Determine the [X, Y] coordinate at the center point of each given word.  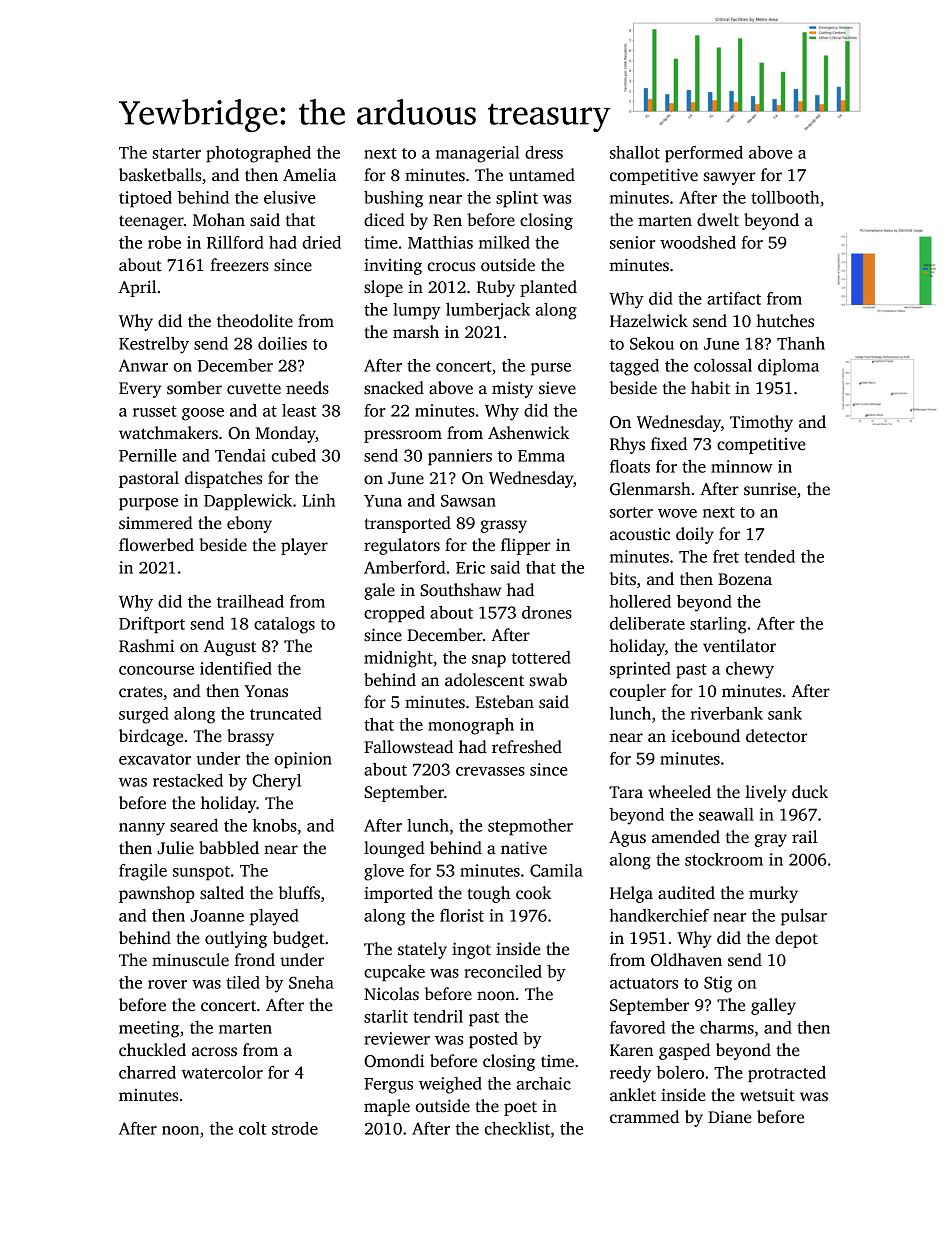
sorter [631, 512]
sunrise [770, 489]
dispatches [223, 479]
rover [167, 984]
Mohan [219, 220]
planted [548, 288]
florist [462, 915]
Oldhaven [686, 960]
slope [383, 288]
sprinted [640, 670]
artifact [734, 298]
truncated [286, 713]
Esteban [504, 702]
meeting [149, 1029]
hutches [785, 321]
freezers [239, 265]
